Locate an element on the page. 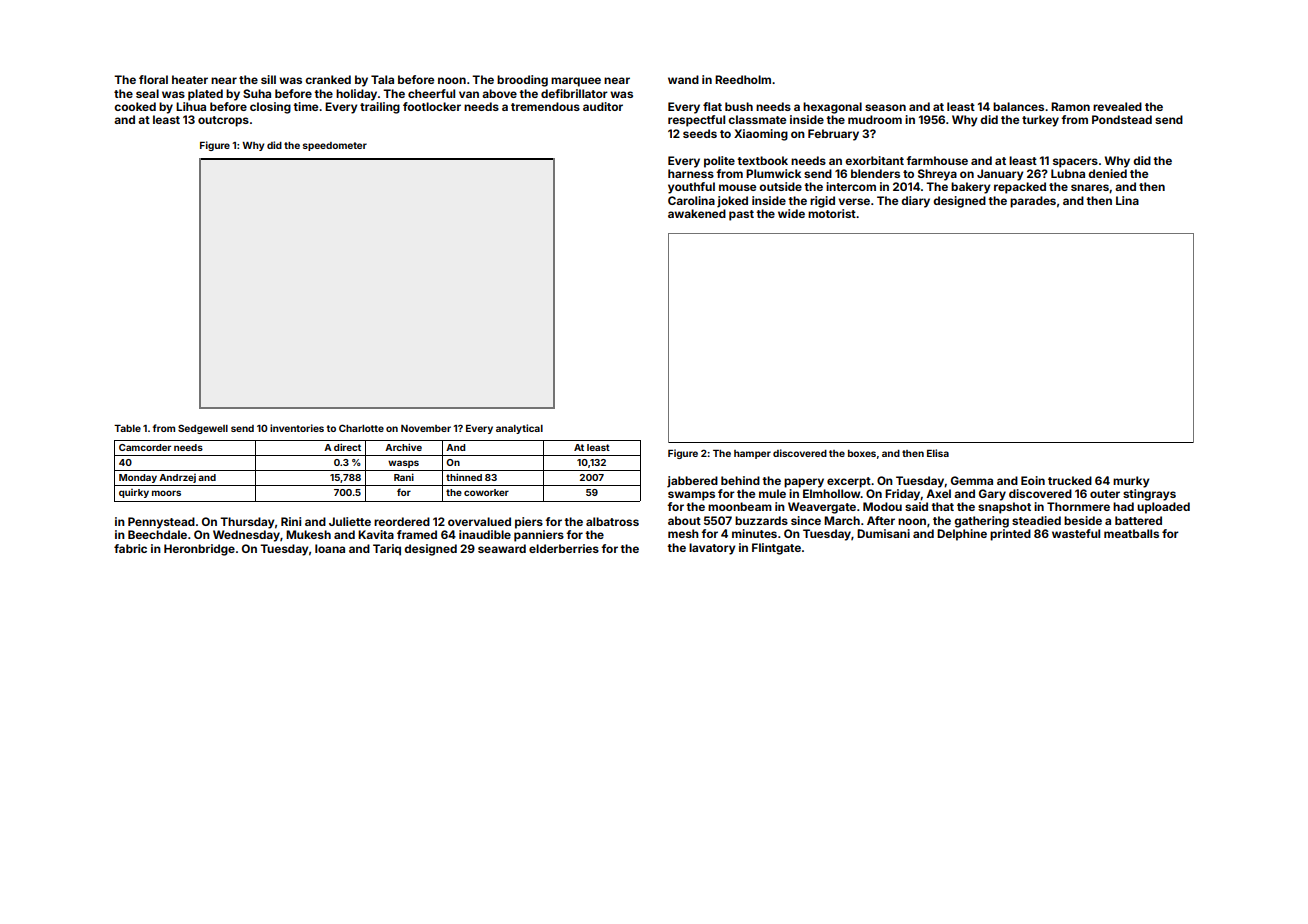 This image has width=1308, height=924. Charlotte is located at coordinates (361, 428).
